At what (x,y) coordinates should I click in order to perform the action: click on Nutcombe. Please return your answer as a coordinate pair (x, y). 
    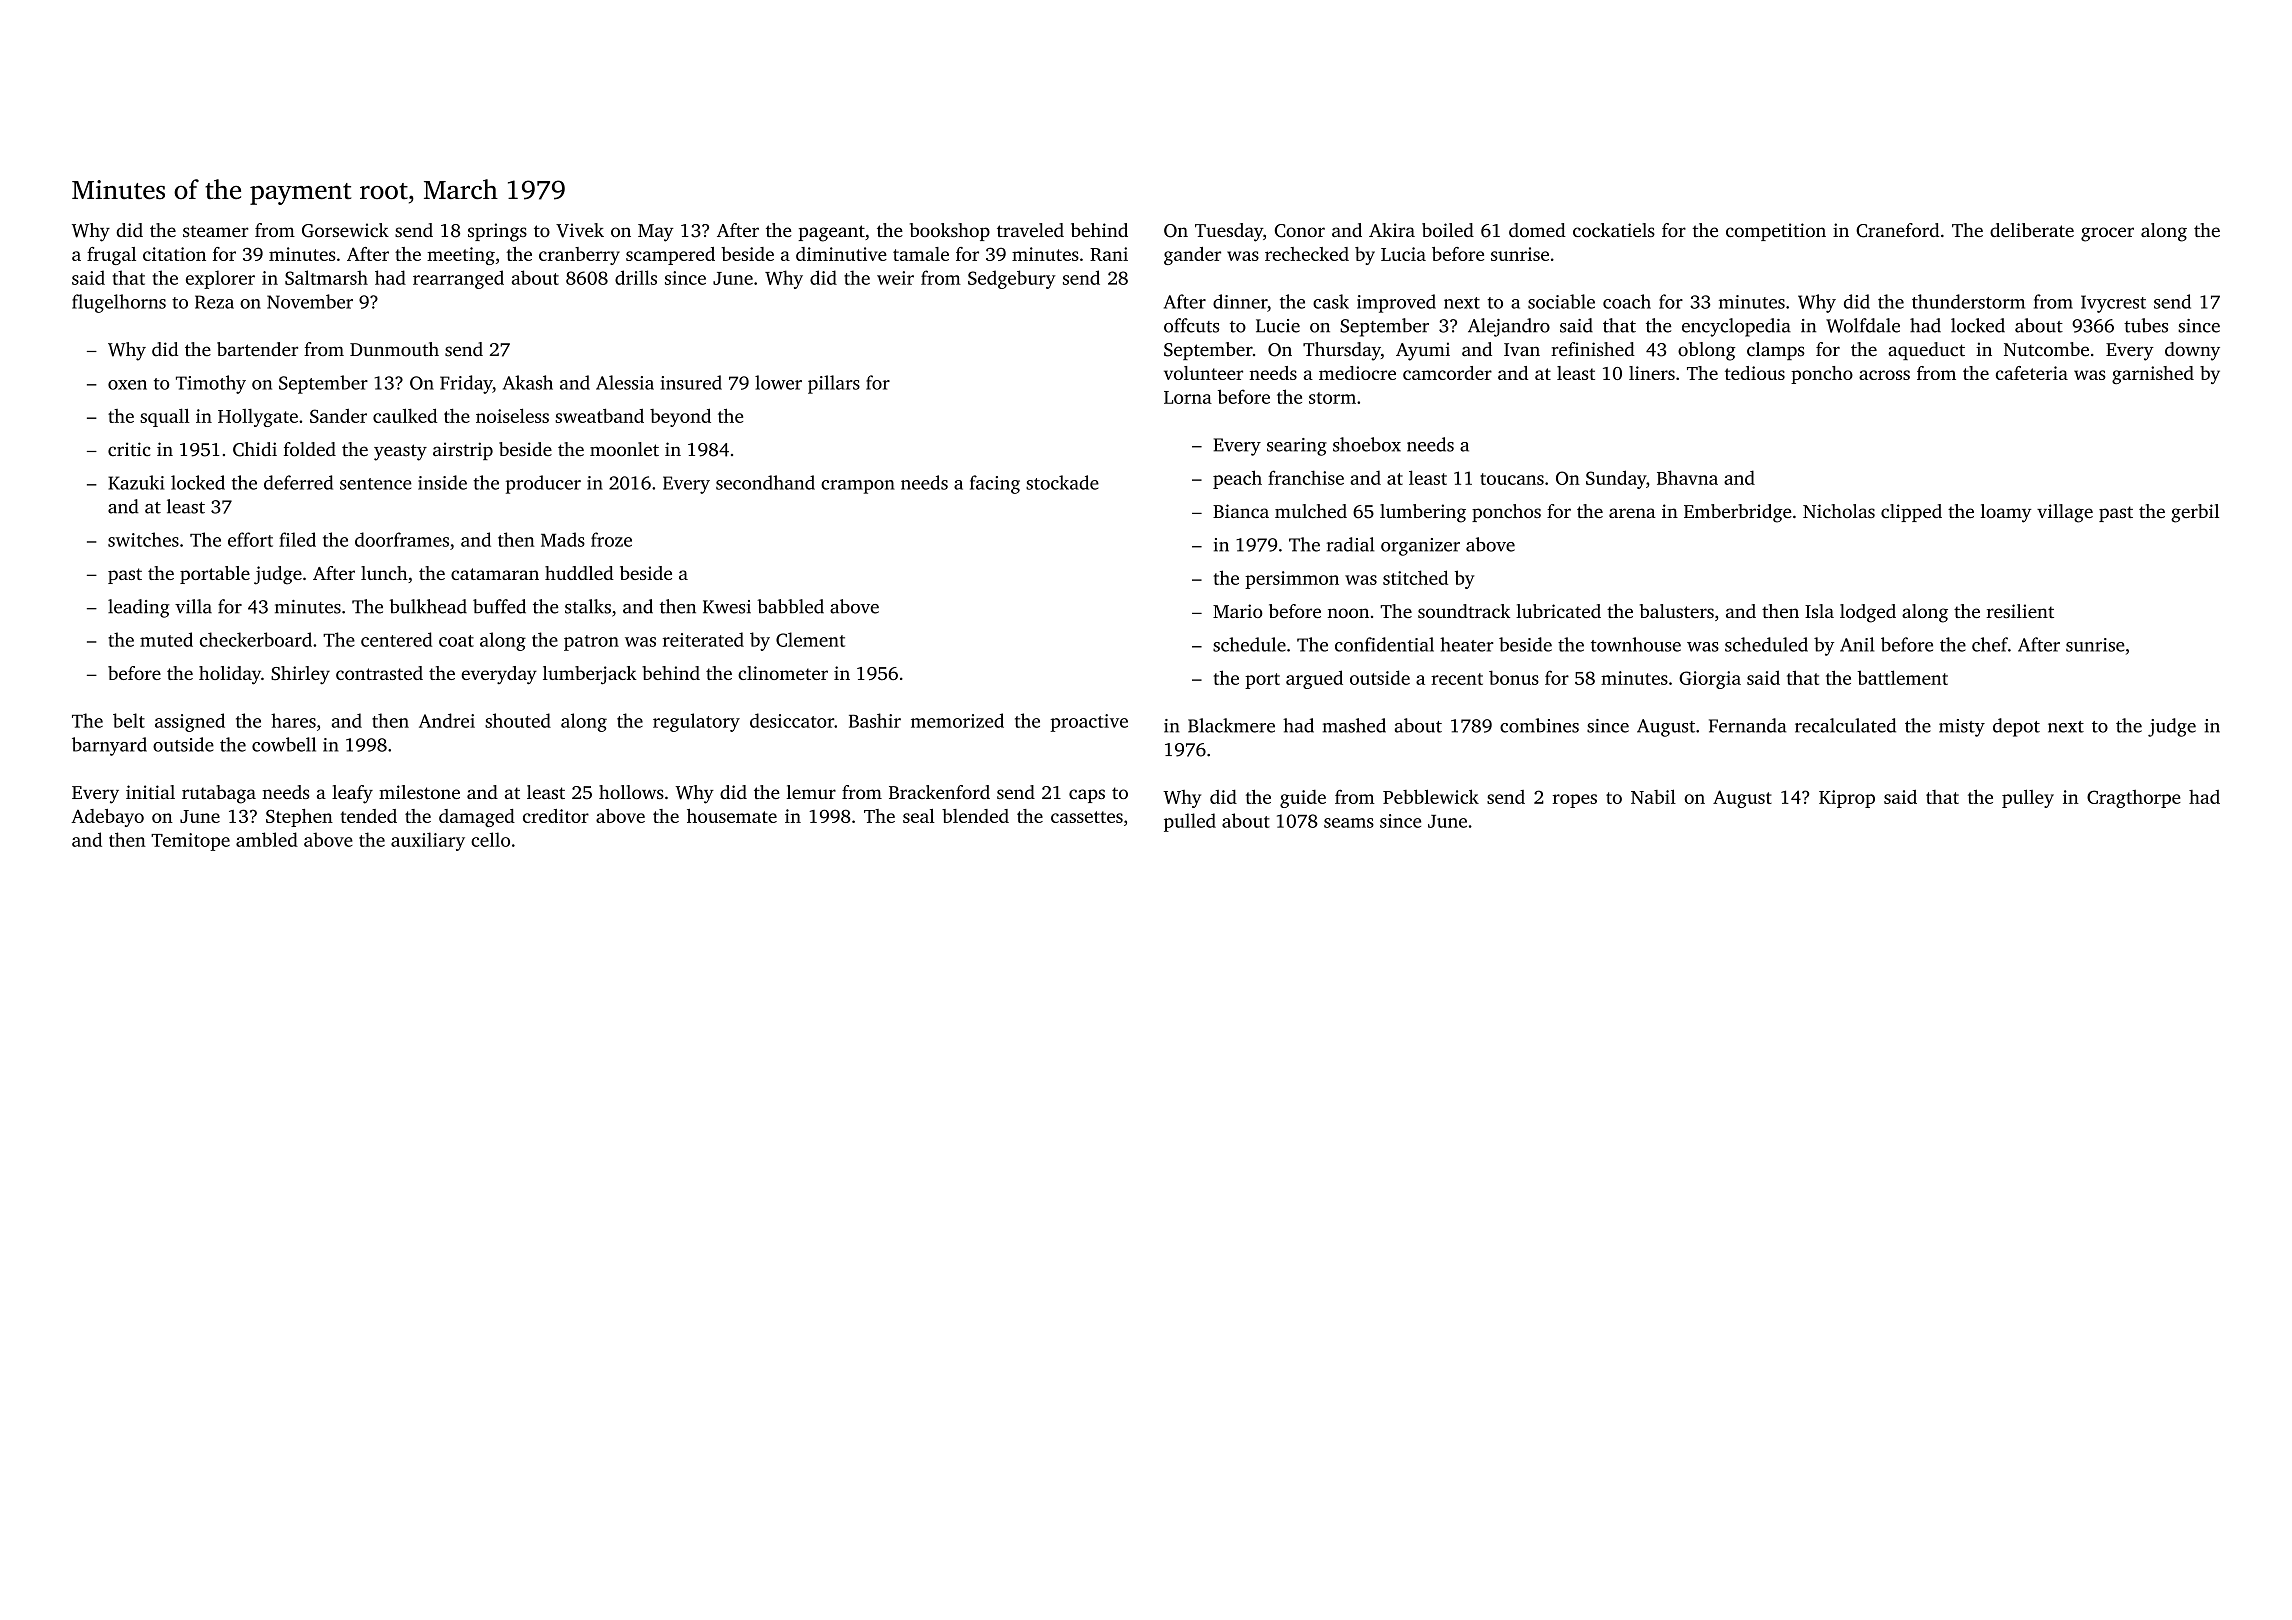
    Looking at the image, I should click on (2046, 349).
